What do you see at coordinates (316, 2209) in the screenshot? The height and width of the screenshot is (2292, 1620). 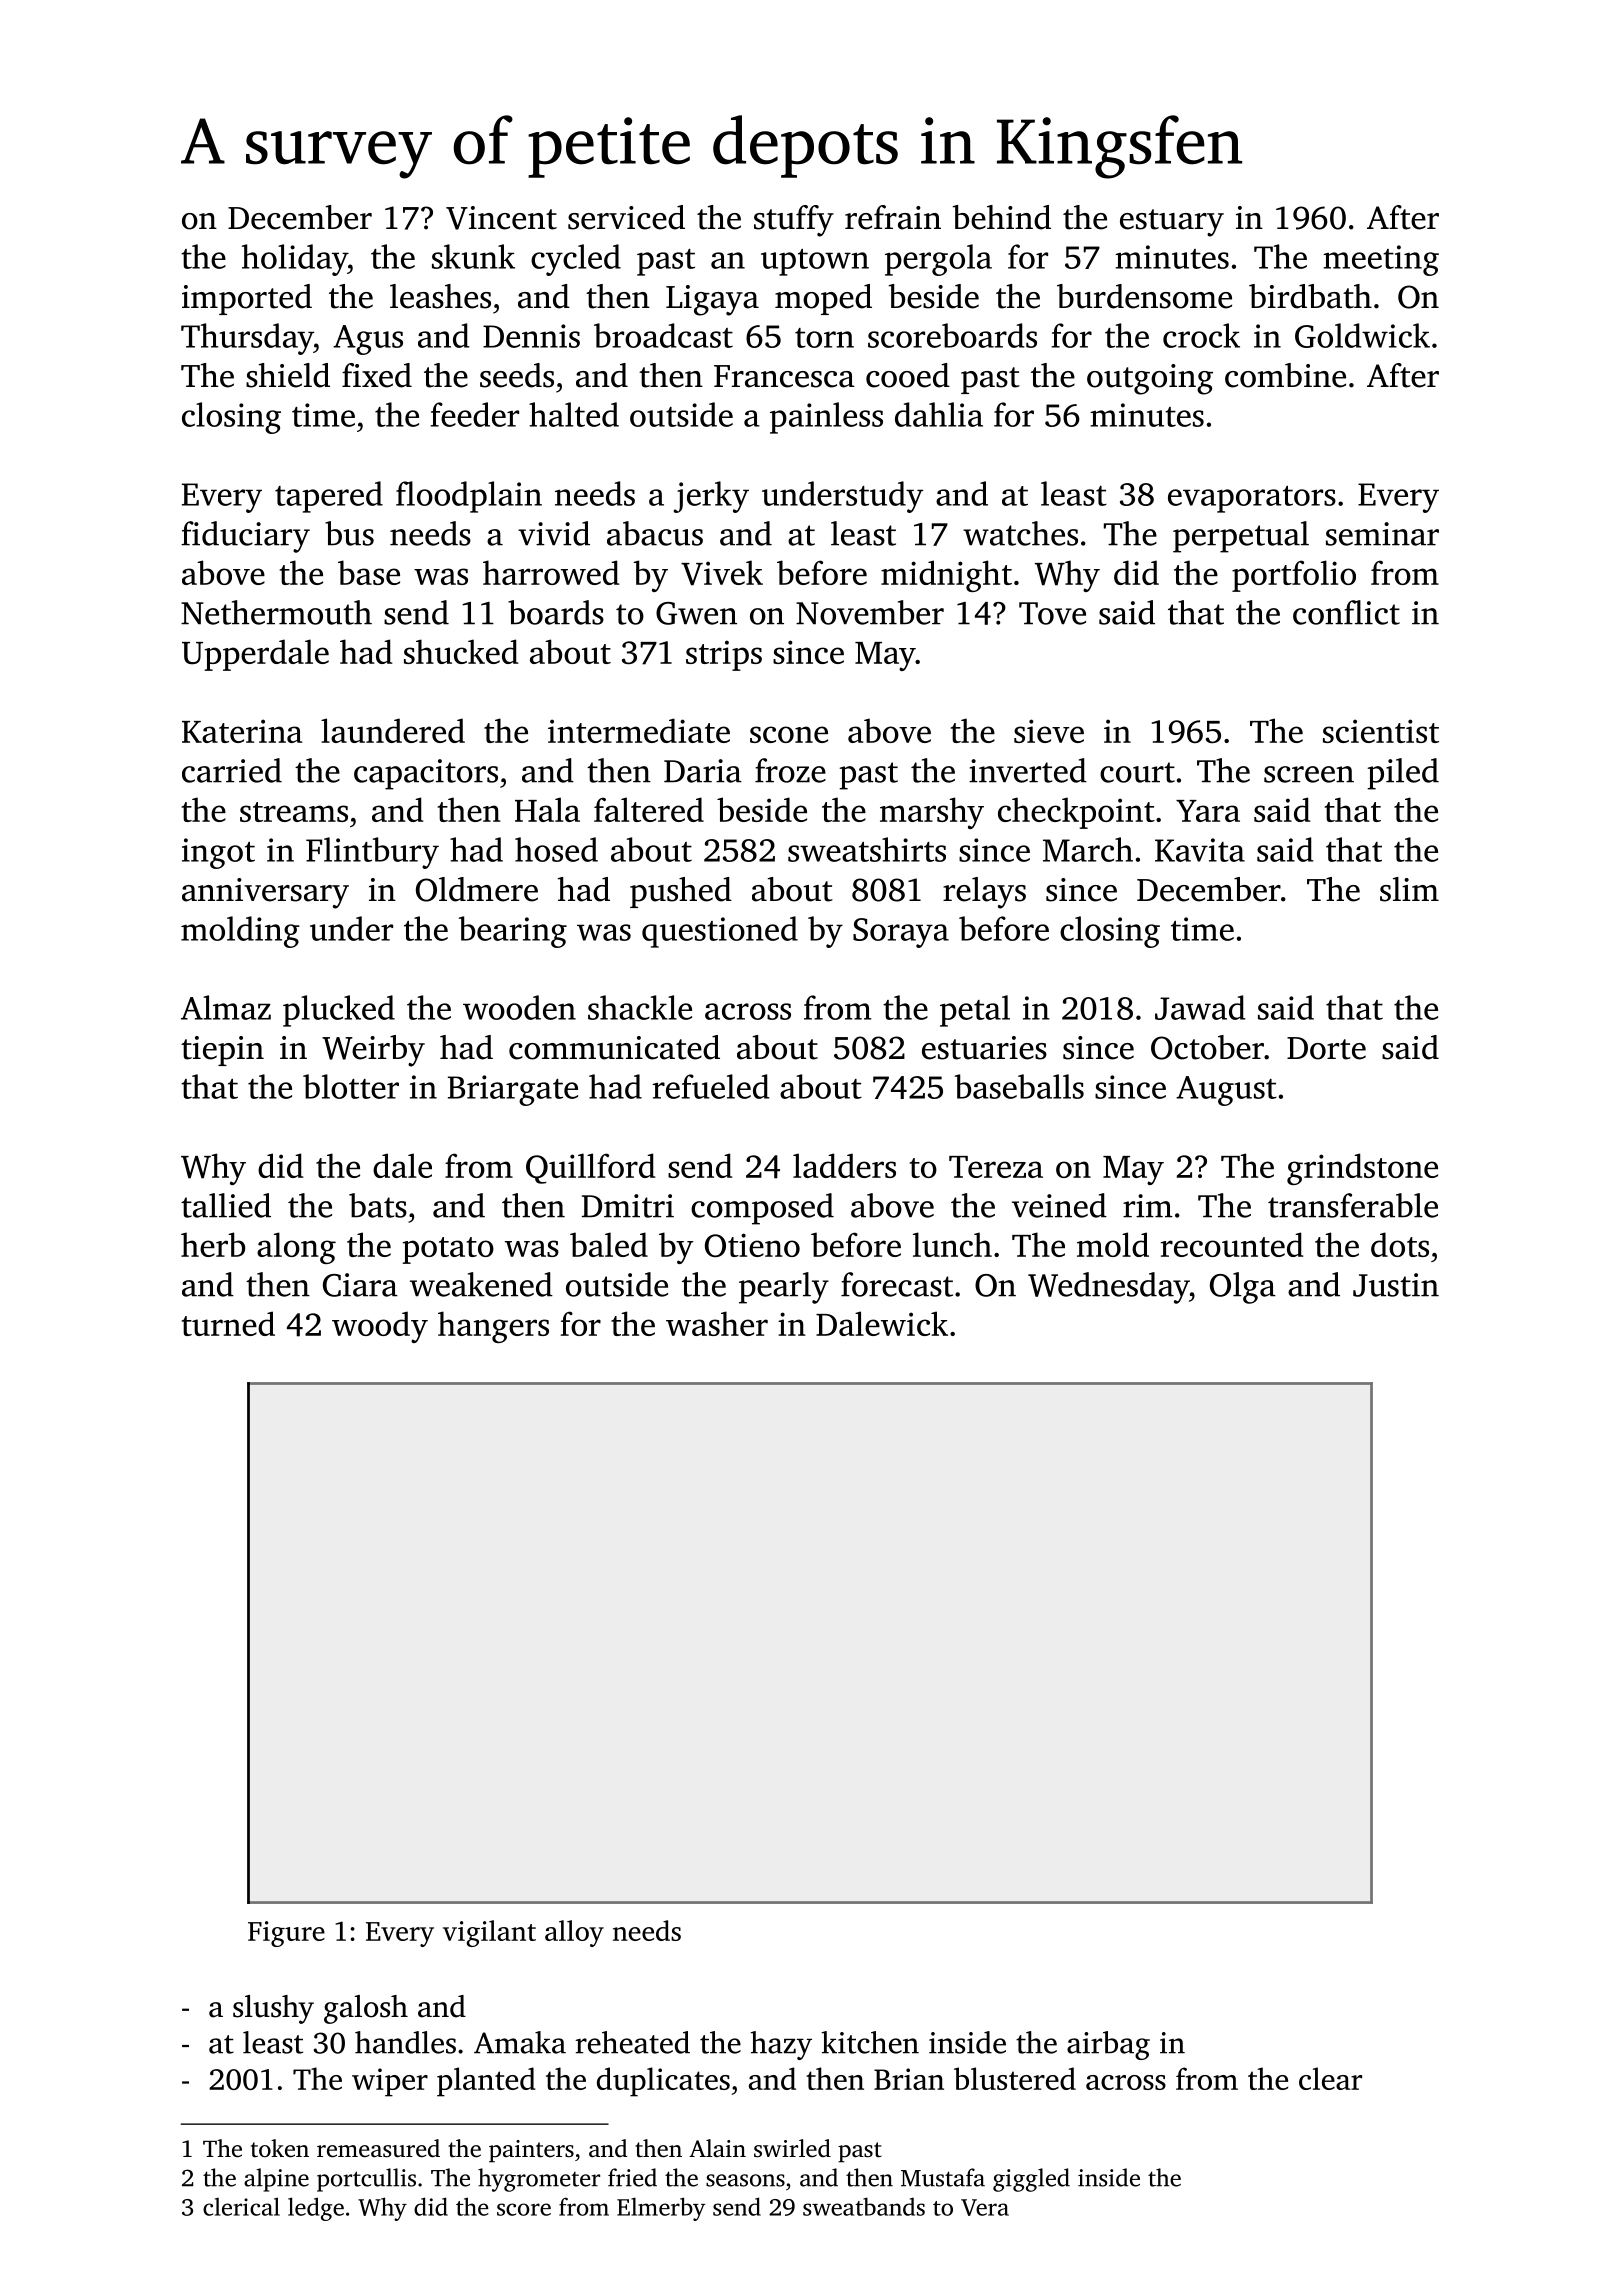 I see `ledge` at bounding box center [316, 2209].
